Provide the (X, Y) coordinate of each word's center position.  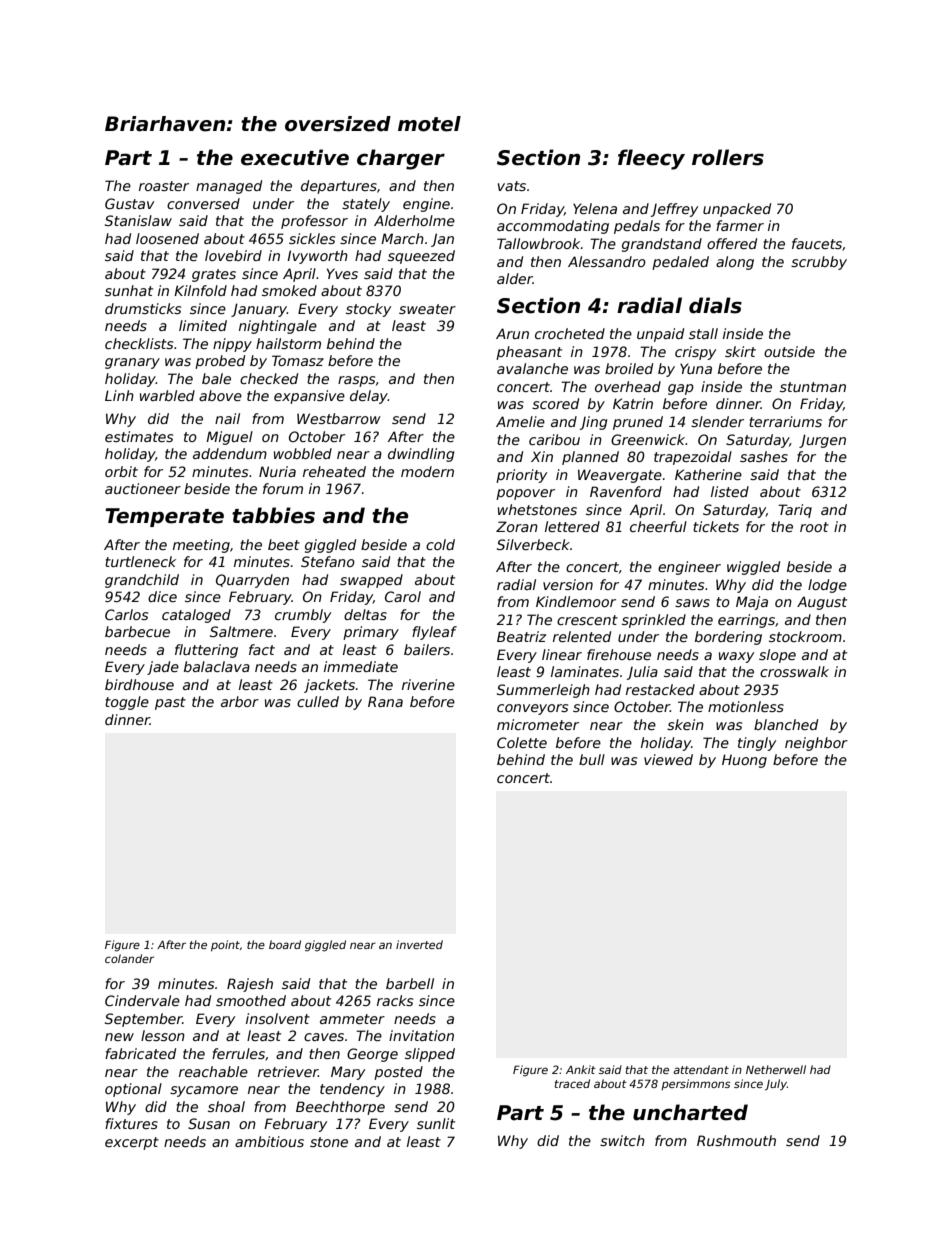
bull (592, 759)
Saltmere (241, 631)
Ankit (581, 1069)
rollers (728, 157)
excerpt (132, 1143)
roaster (164, 186)
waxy (736, 657)
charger (401, 159)
